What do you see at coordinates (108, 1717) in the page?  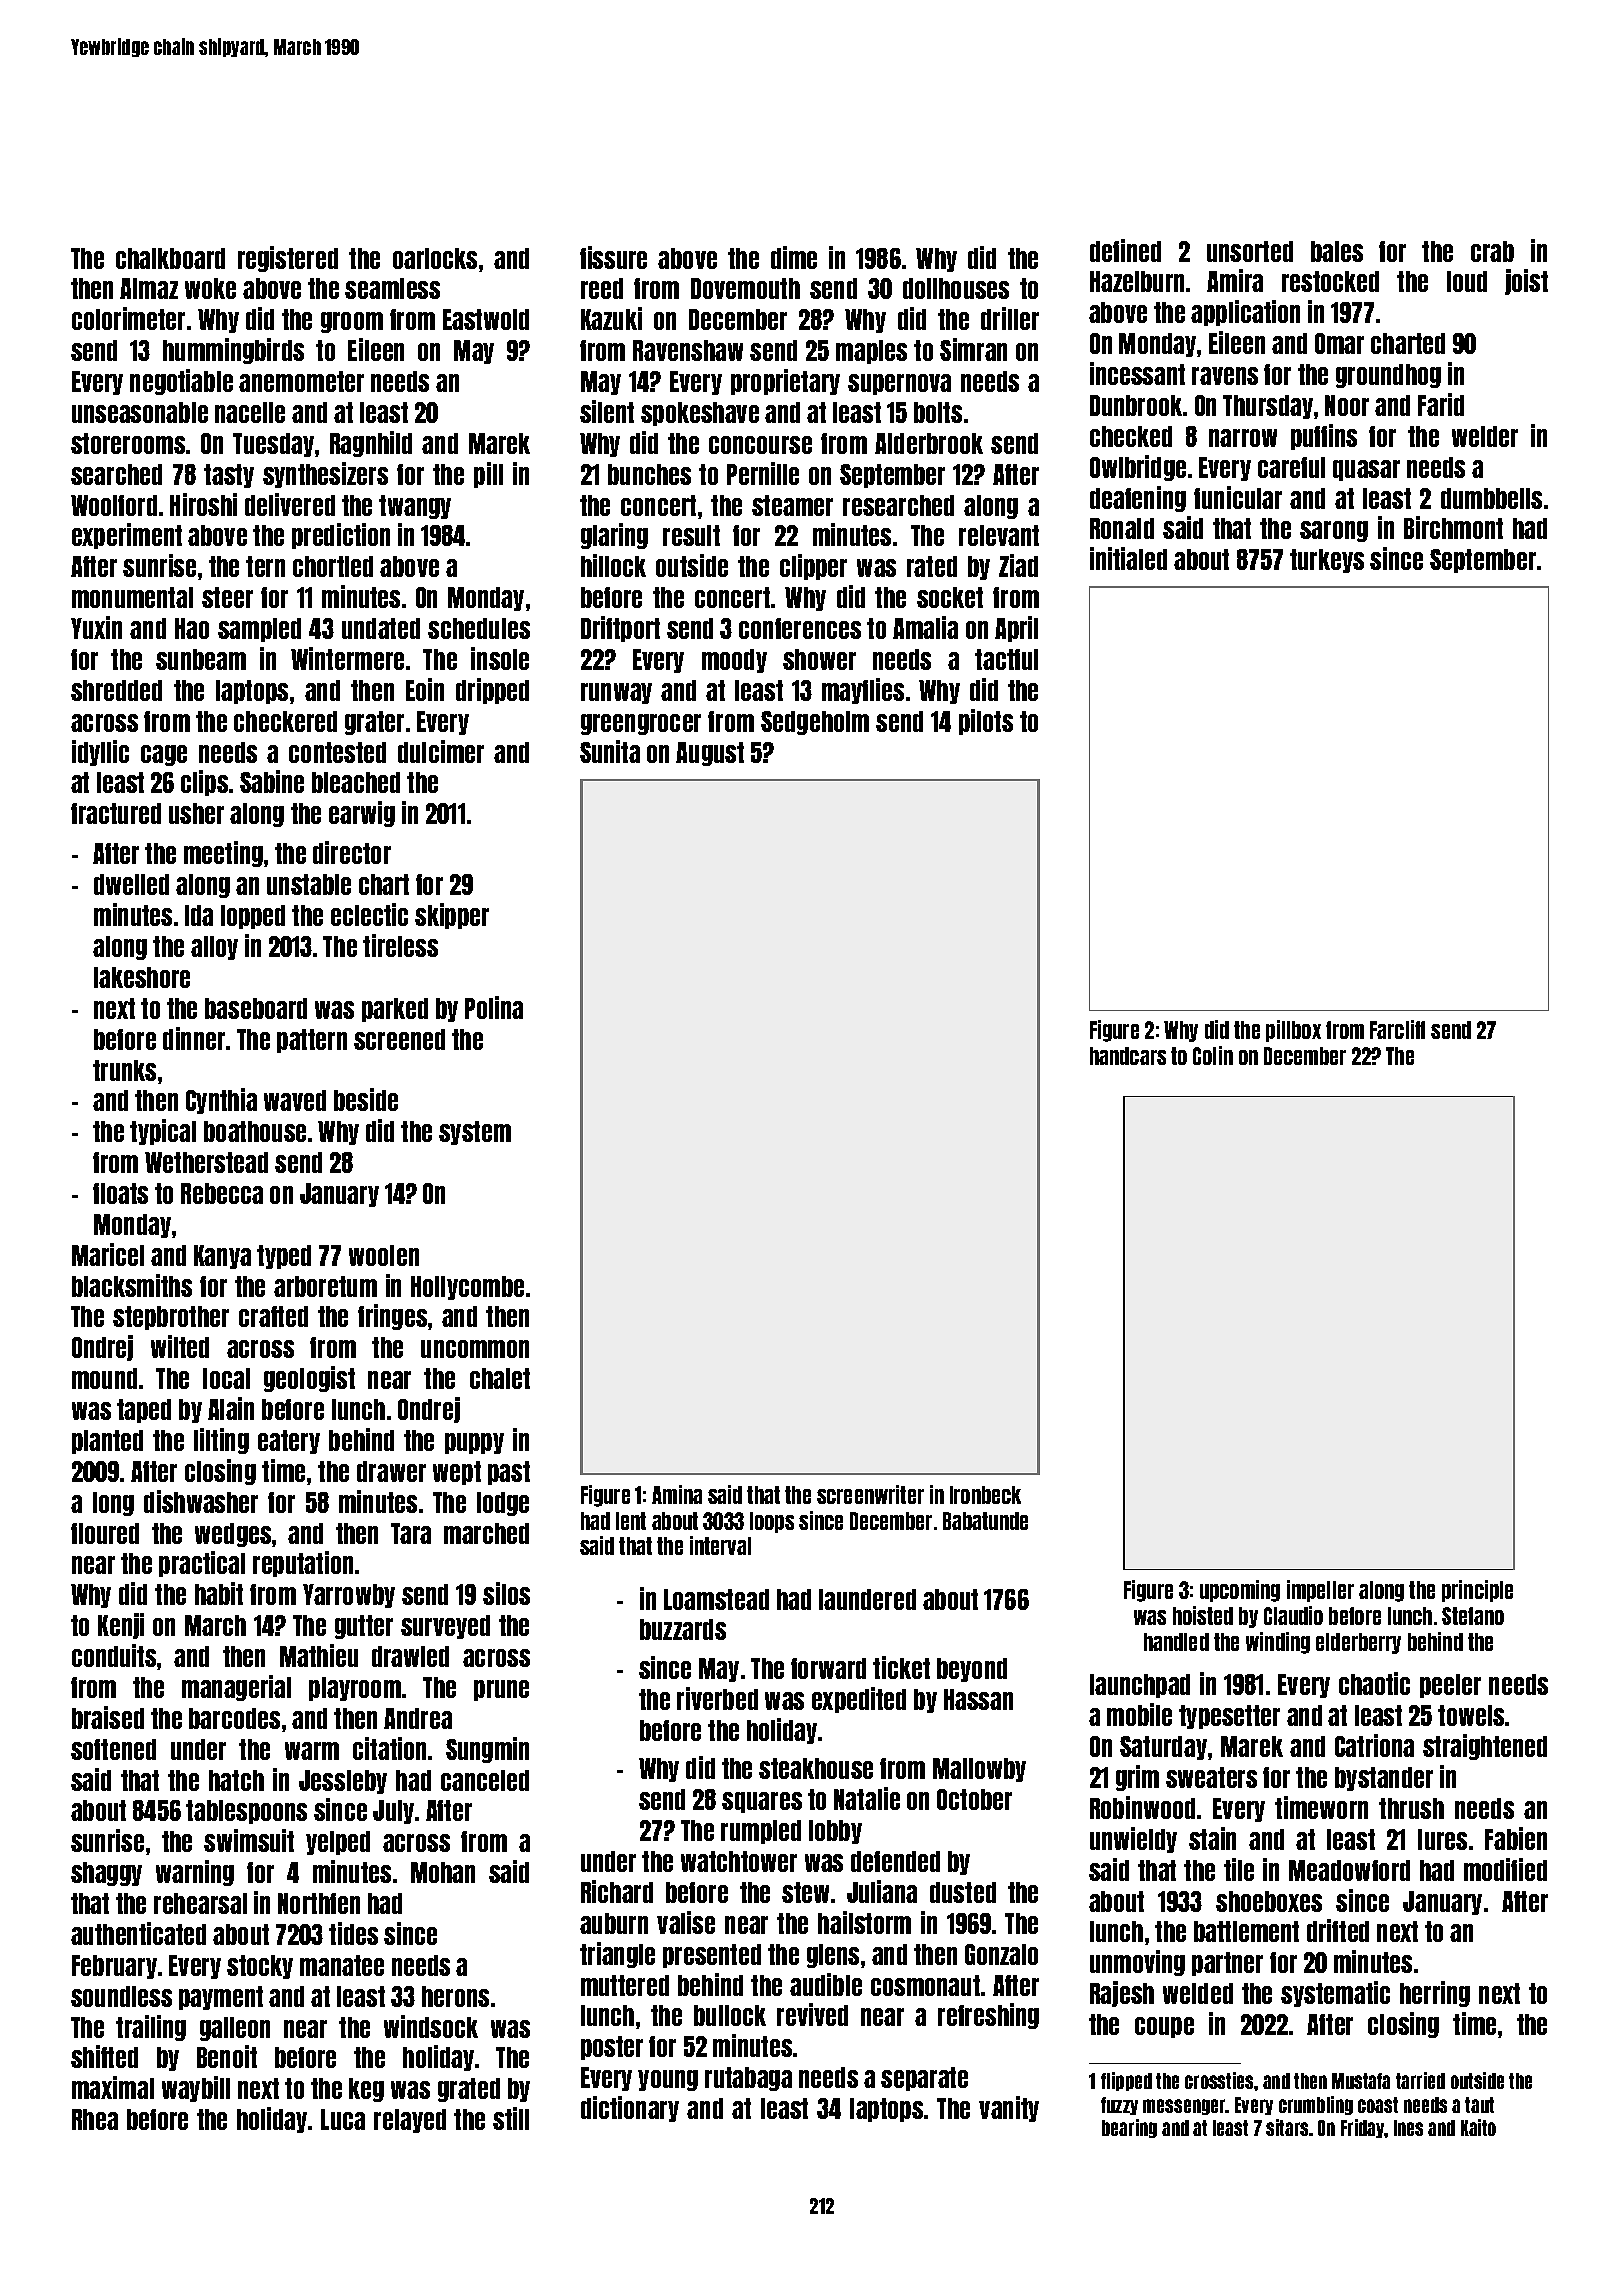 I see `braised` at bounding box center [108, 1717].
